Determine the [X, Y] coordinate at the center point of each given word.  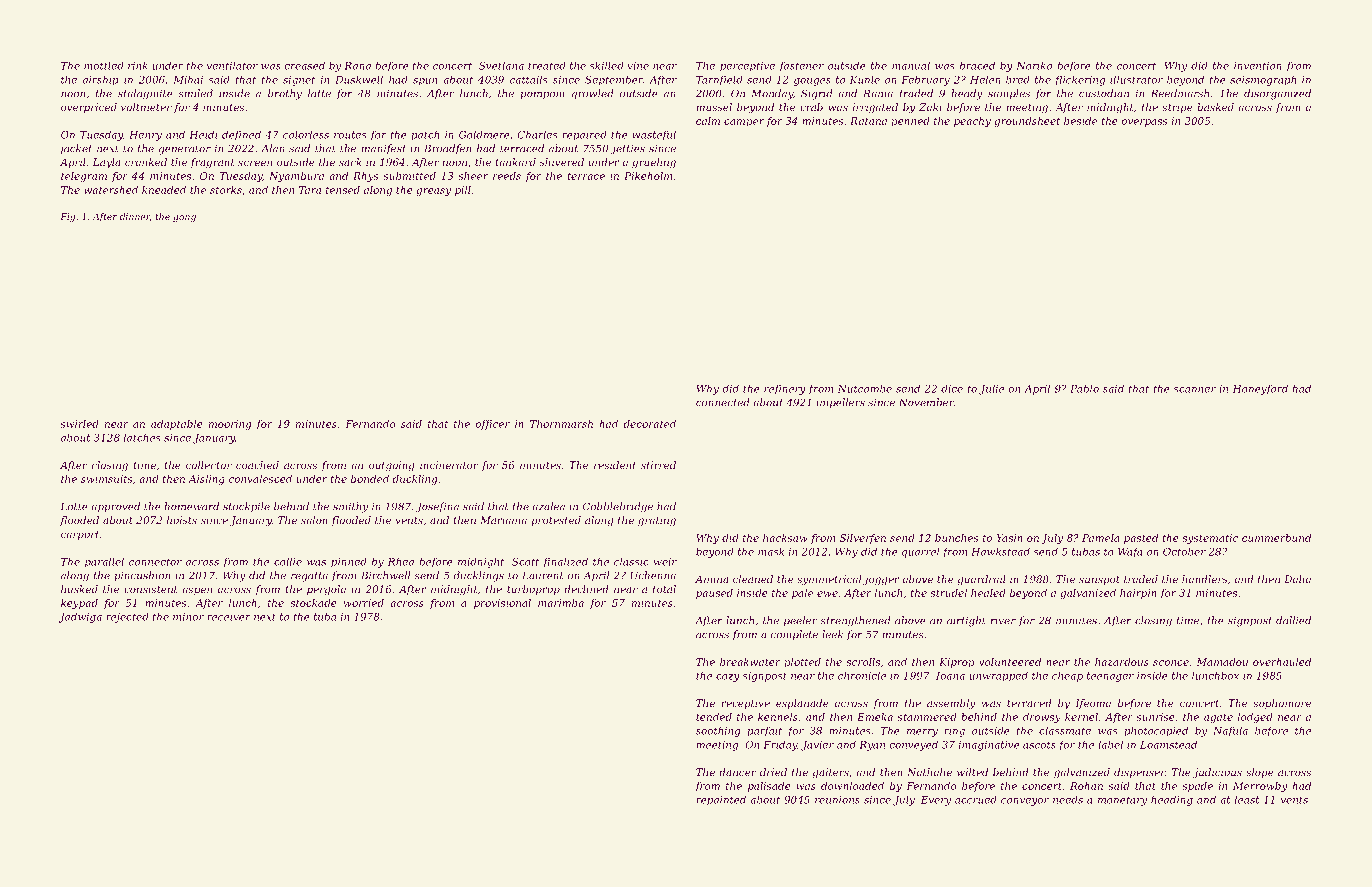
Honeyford [1260, 389]
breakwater [750, 662]
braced [977, 66]
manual [911, 65]
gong [184, 218]
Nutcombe [865, 388]
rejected [127, 618]
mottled [104, 66]
